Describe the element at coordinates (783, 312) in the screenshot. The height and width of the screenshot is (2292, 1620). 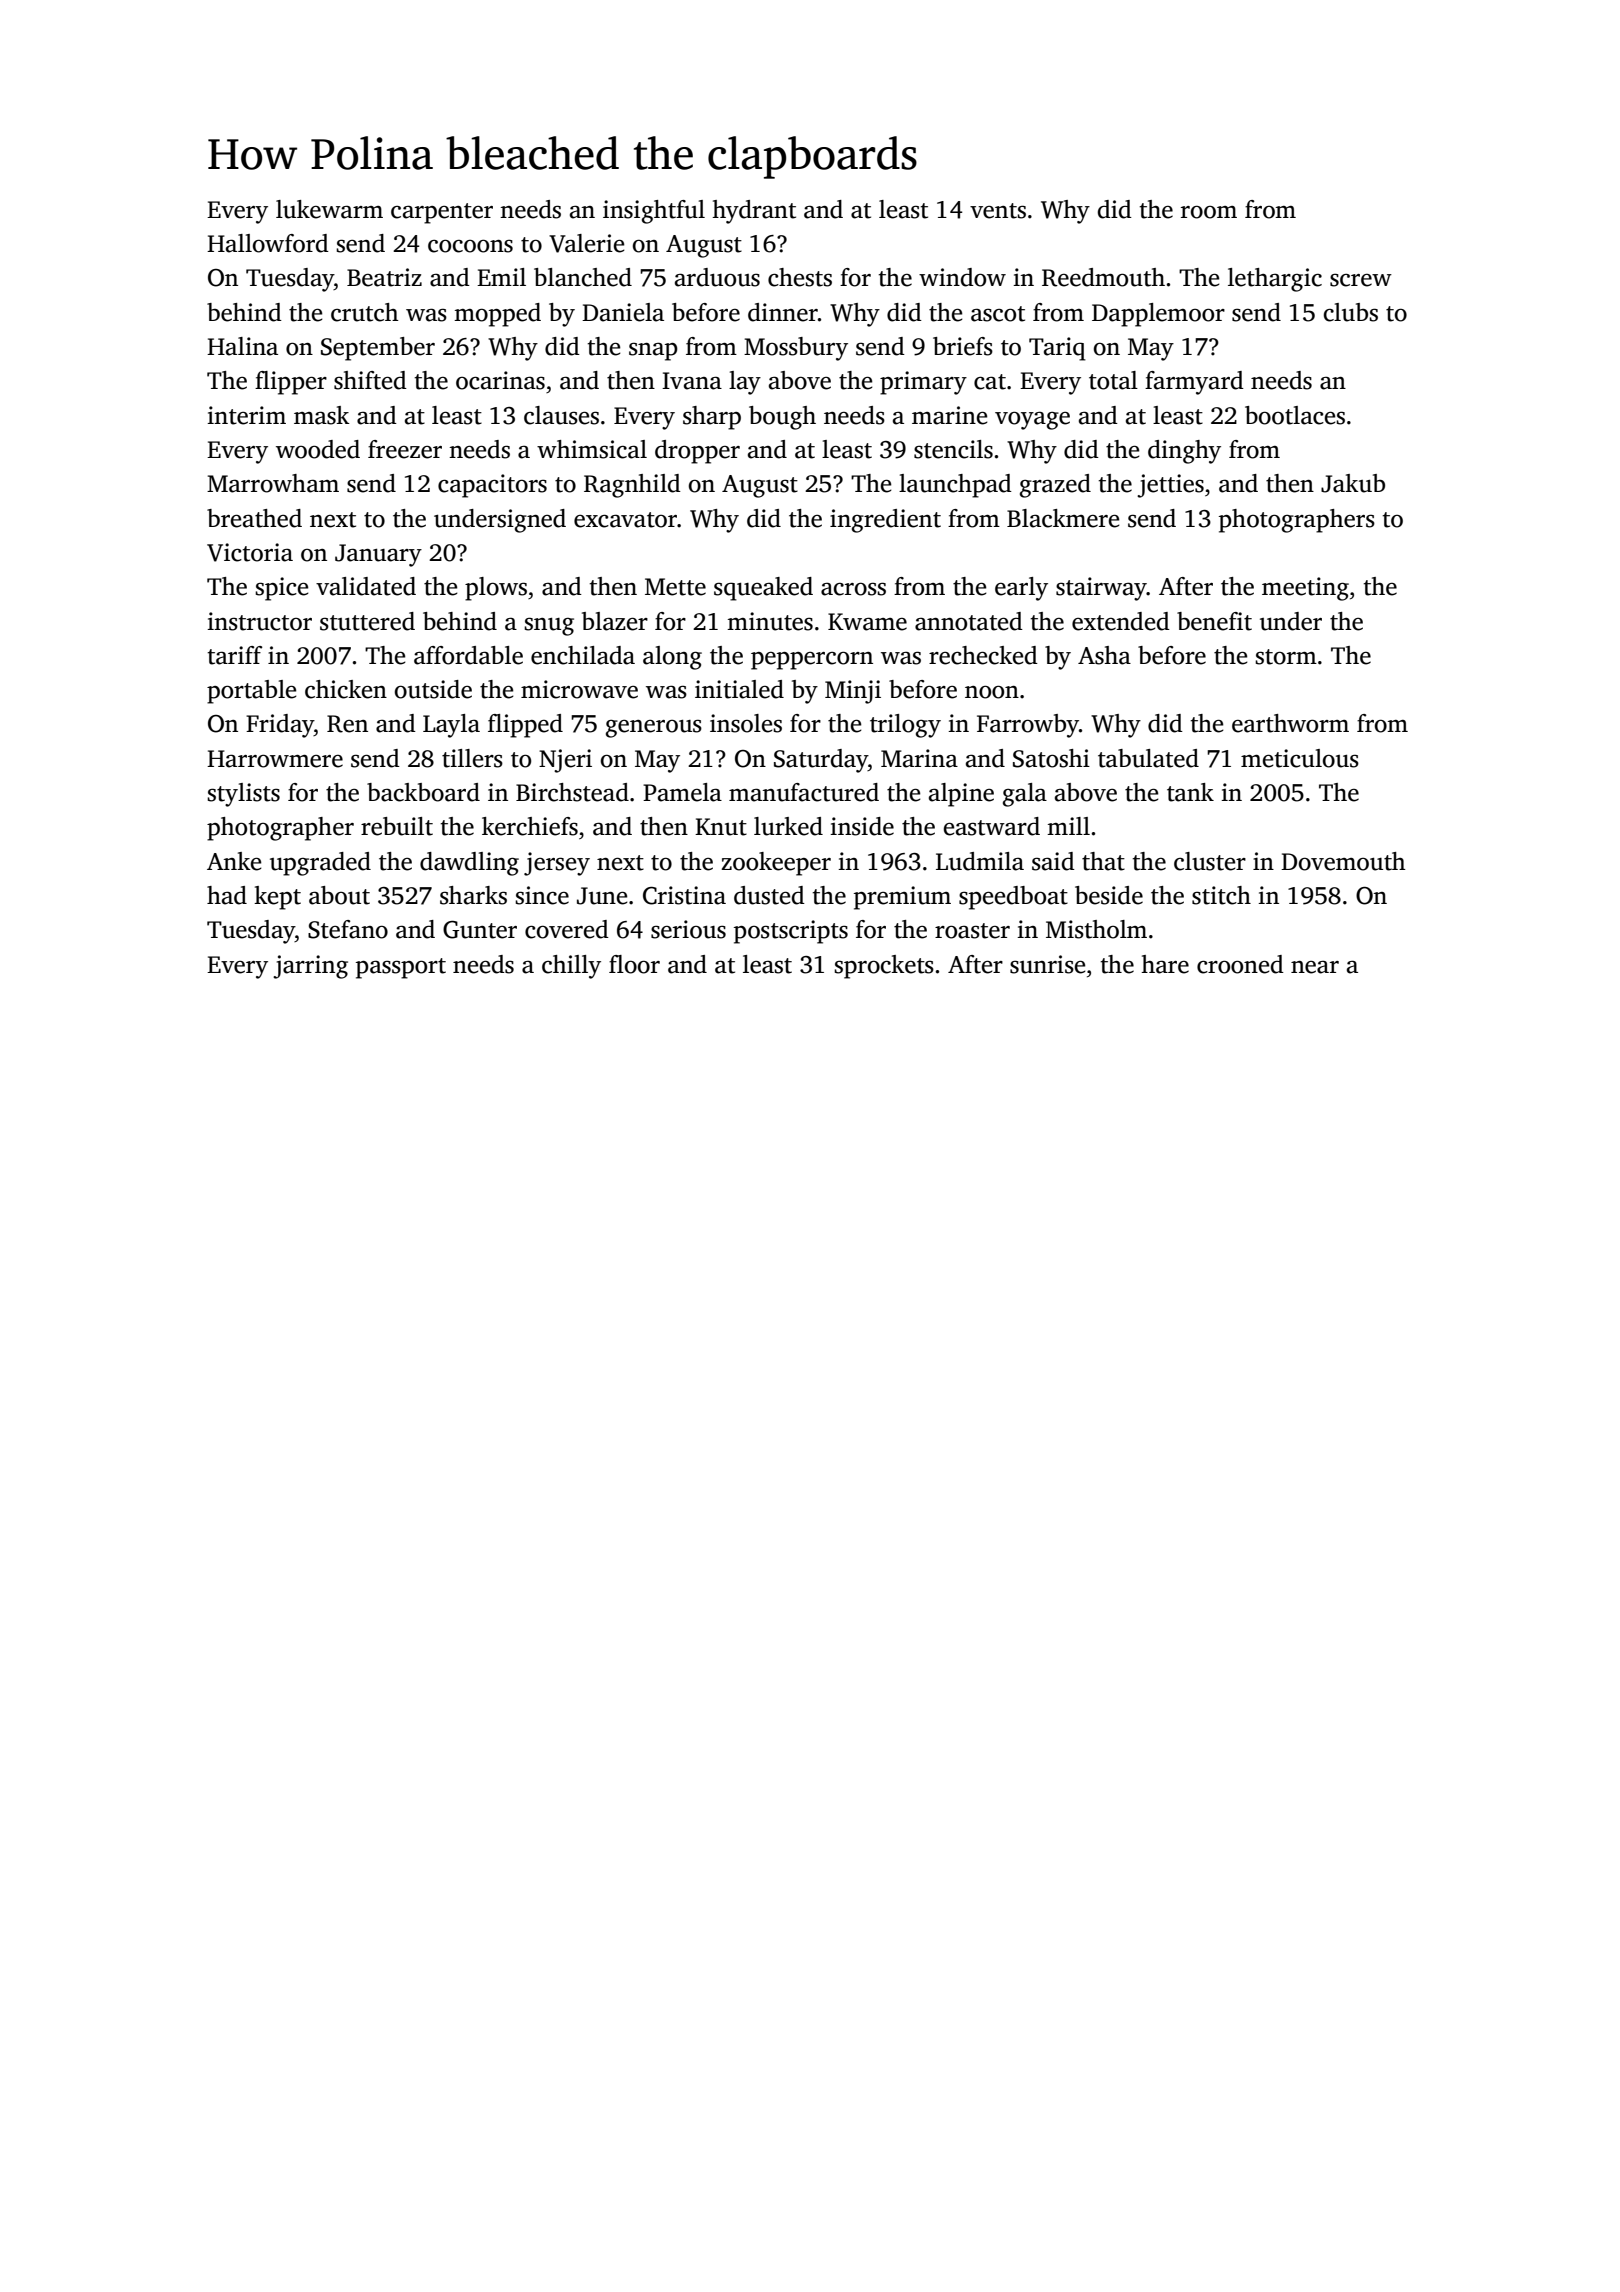
I see `dinner` at that location.
